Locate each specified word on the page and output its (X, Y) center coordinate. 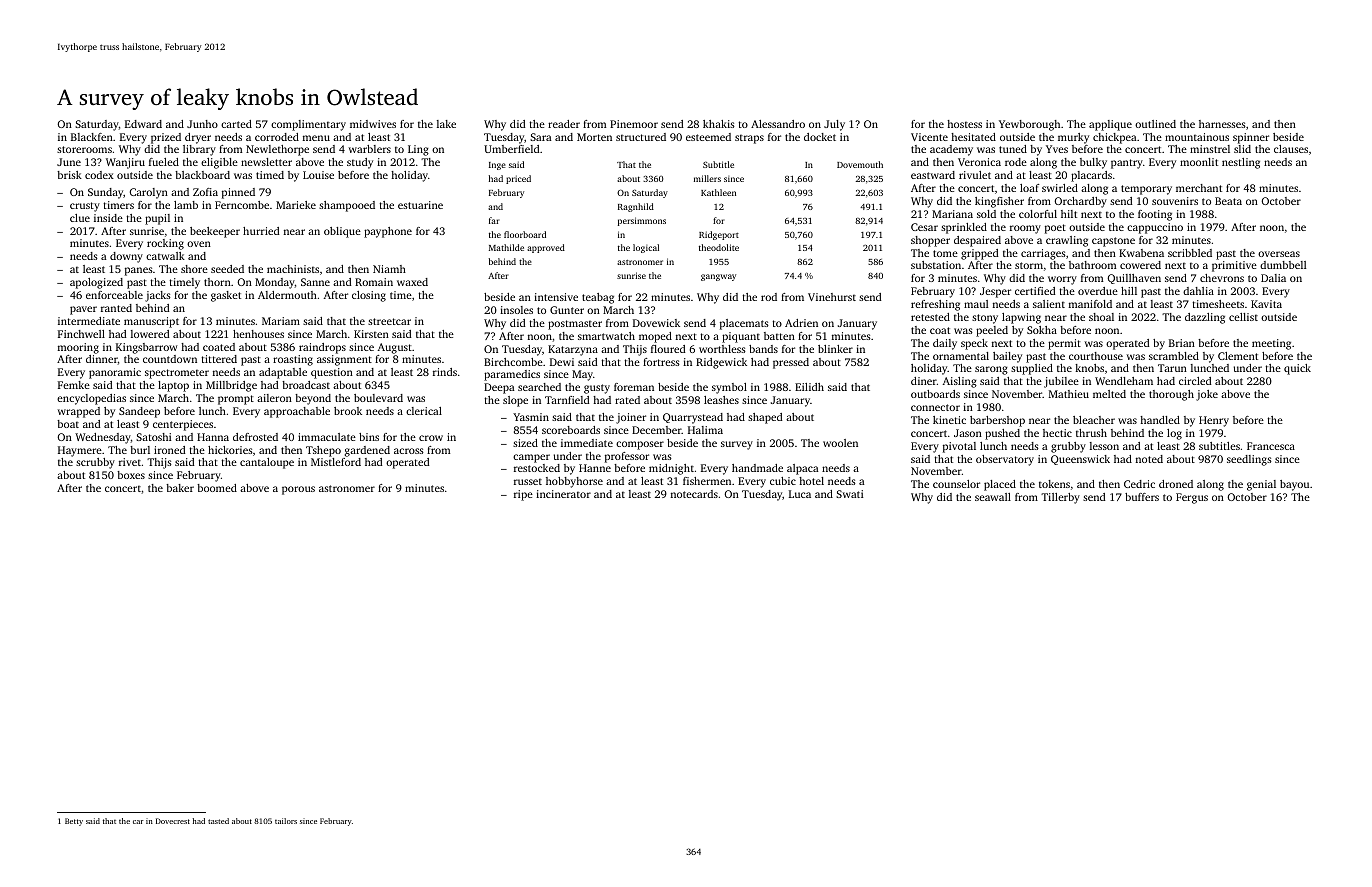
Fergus (1192, 498)
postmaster (575, 325)
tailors (286, 821)
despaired (977, 241)
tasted (218, 821)
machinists (293, 269)
